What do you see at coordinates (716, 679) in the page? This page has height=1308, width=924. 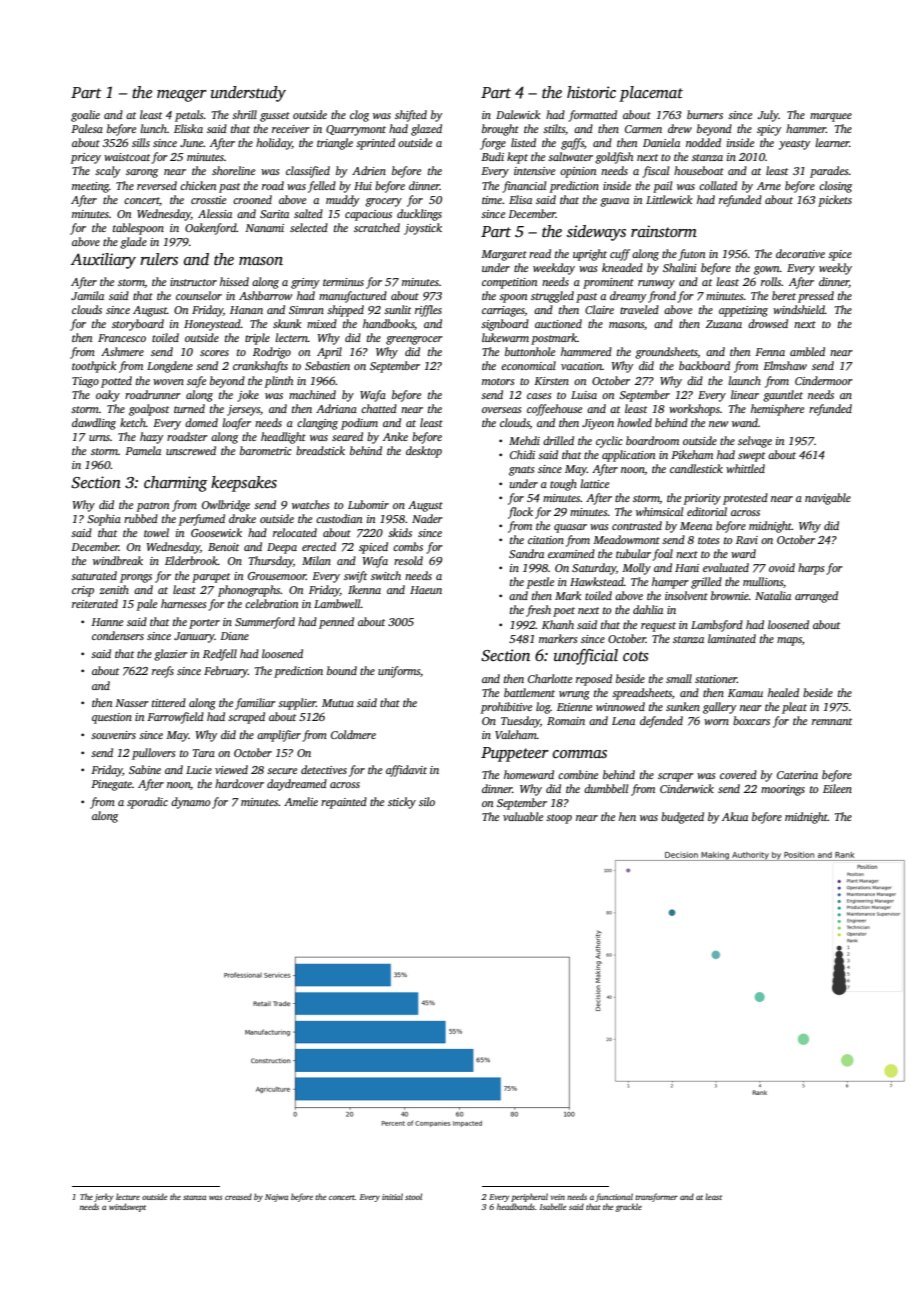 I see `stationer` at bounding box center [716, 679].
